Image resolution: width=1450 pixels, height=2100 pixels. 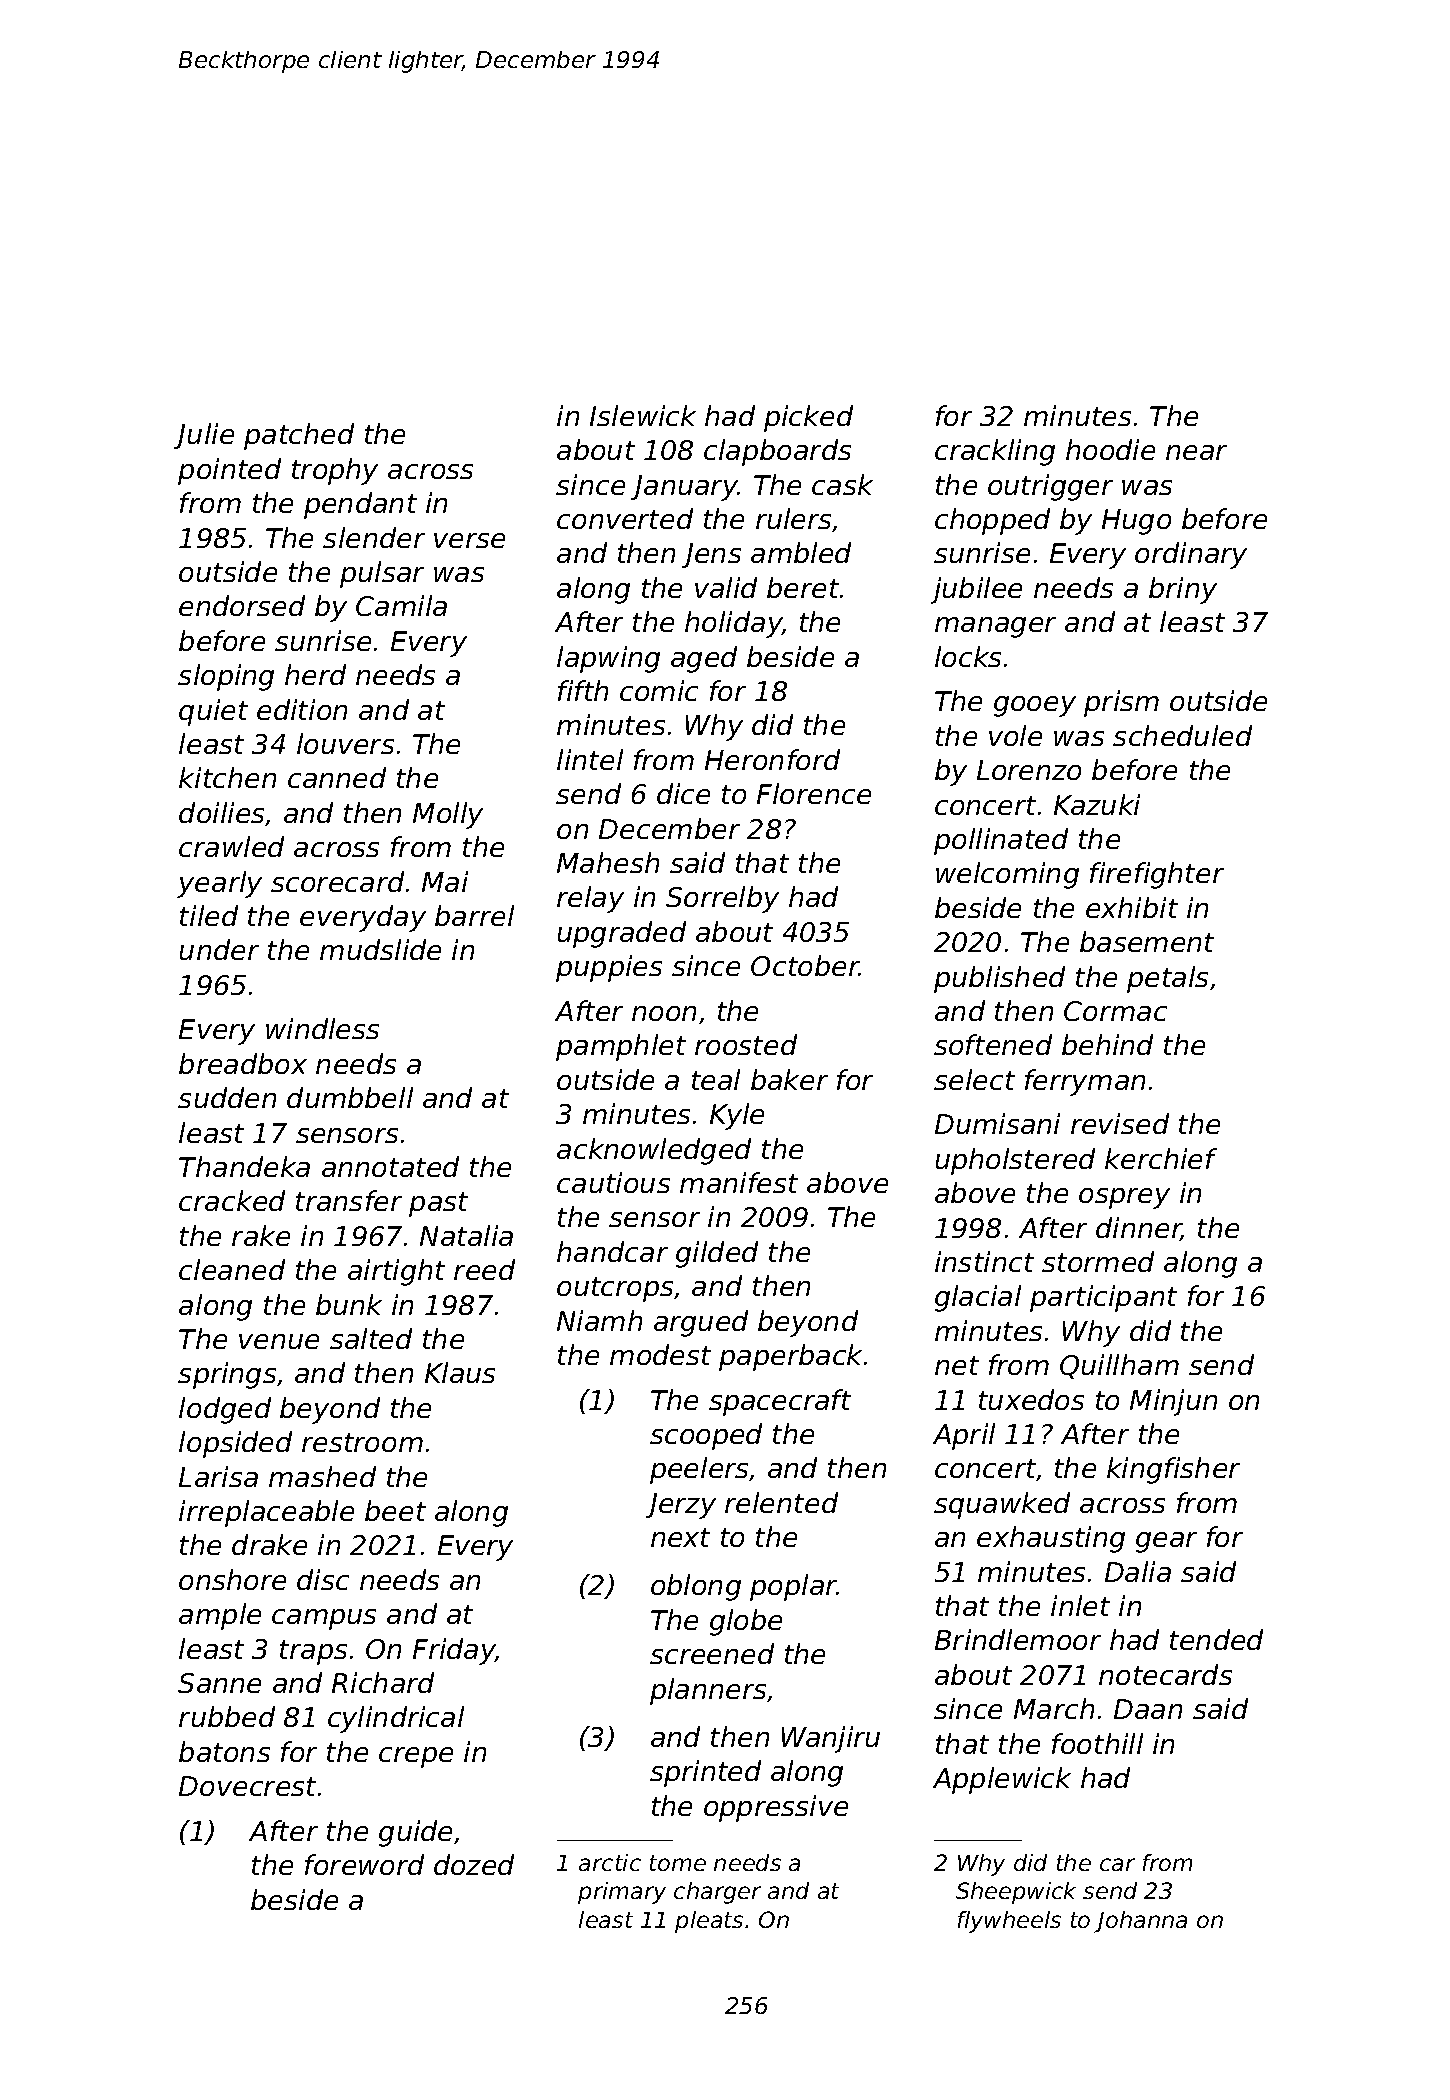 What do you see at coordinates (1196, 452) in the page?
I see `near` at bounding box center [1196, 452].
